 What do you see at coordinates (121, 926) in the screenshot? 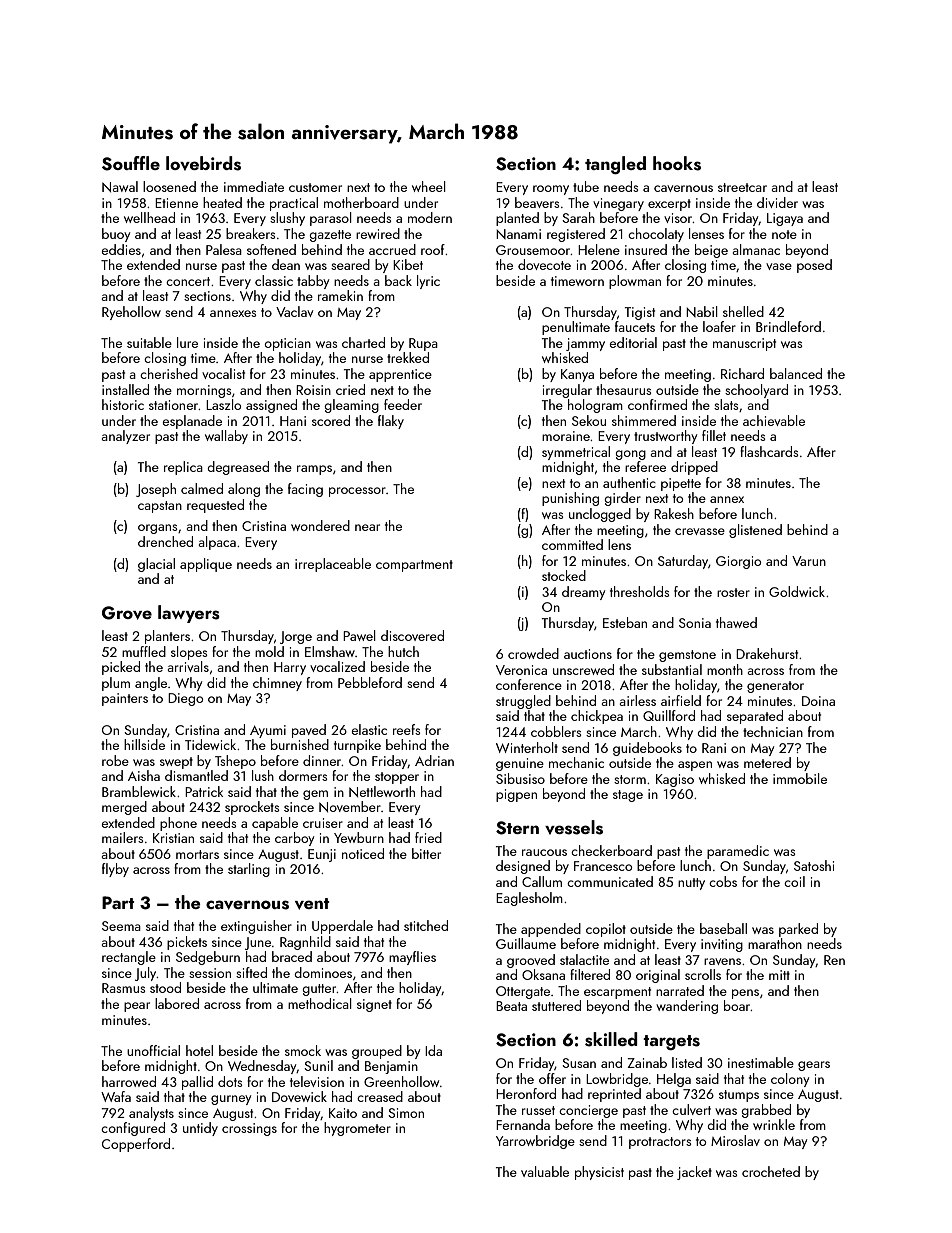
I see `Seema` at bounding box center [121, 926].
